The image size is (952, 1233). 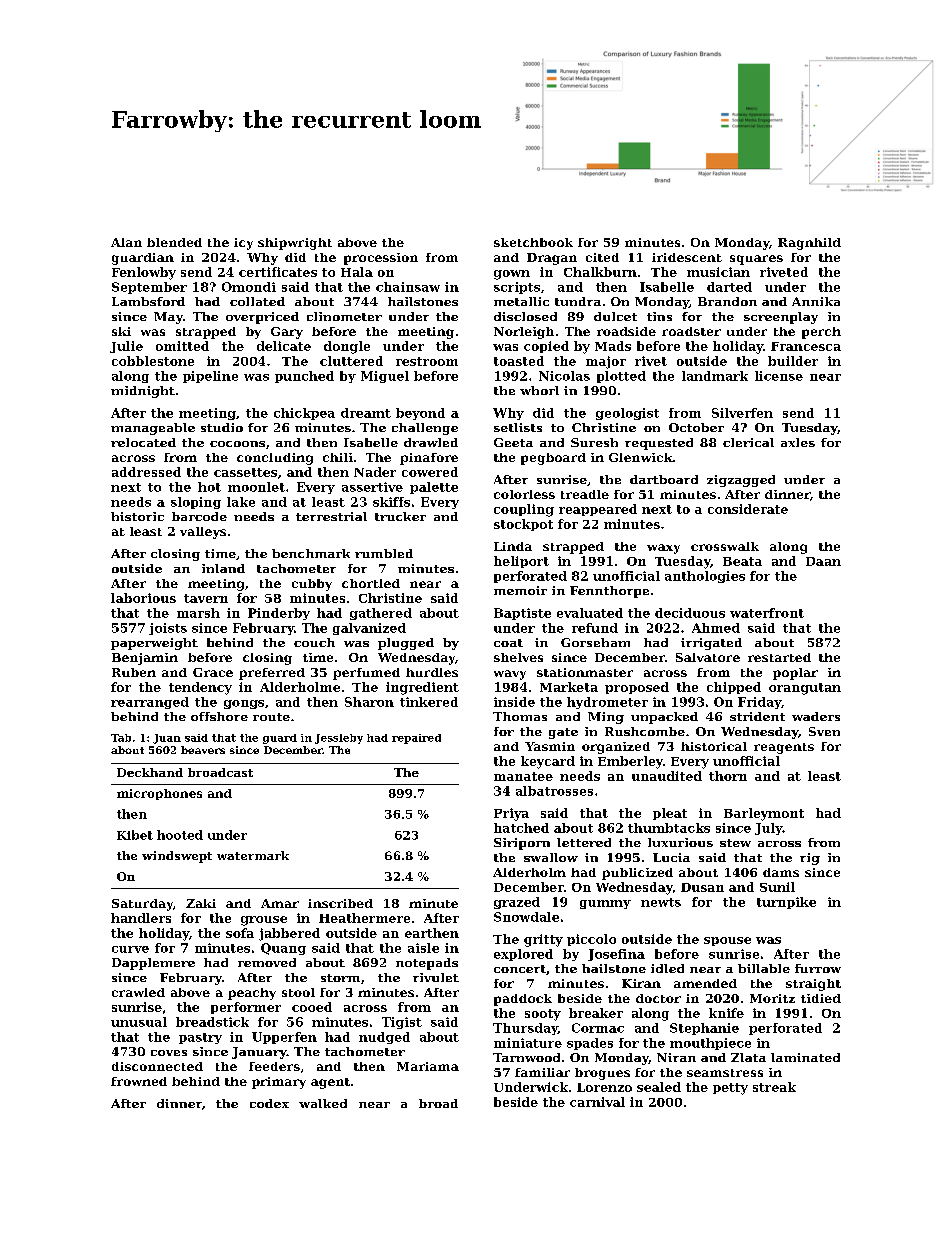 I want to click on setlists, so click(x=518, y=427).
